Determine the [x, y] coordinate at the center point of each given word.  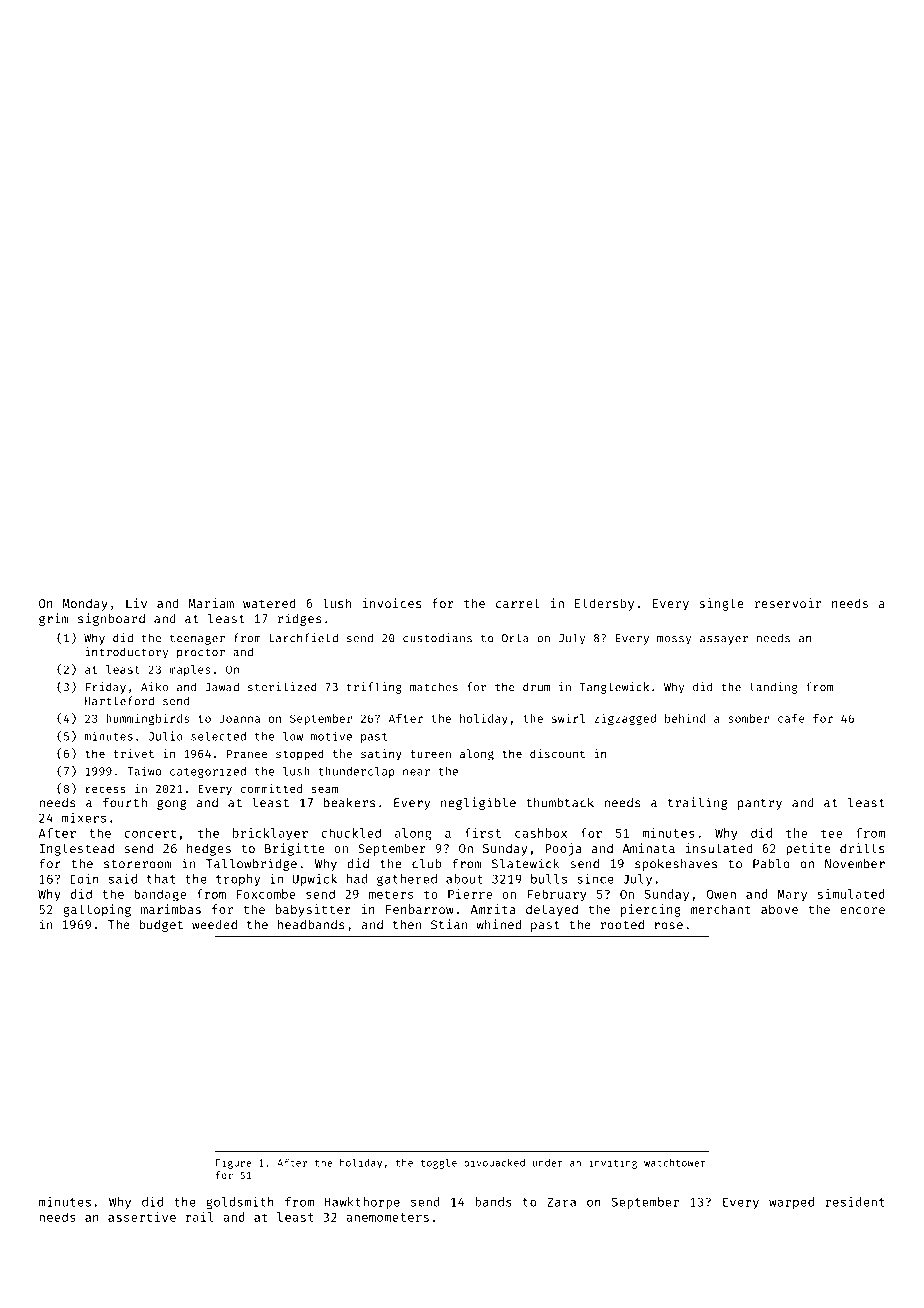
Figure [233, 1163]
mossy [674, 640]
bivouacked [494, 1162]
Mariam [211, 603]
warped [791, 1203]
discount [557, 753]
